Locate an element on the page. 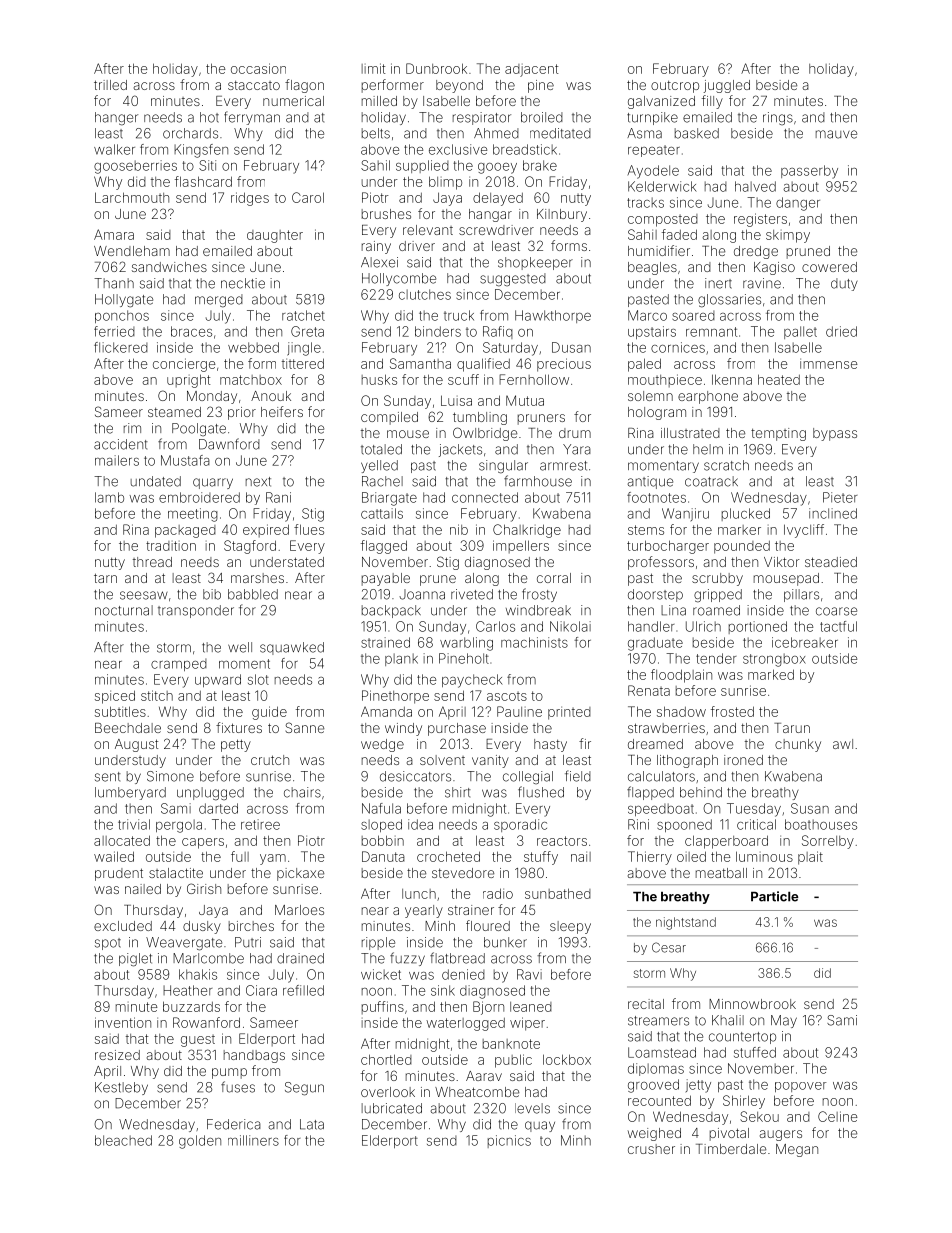 This page has height=1233, width=952. puffins is located at coordinates (383, 1007).
